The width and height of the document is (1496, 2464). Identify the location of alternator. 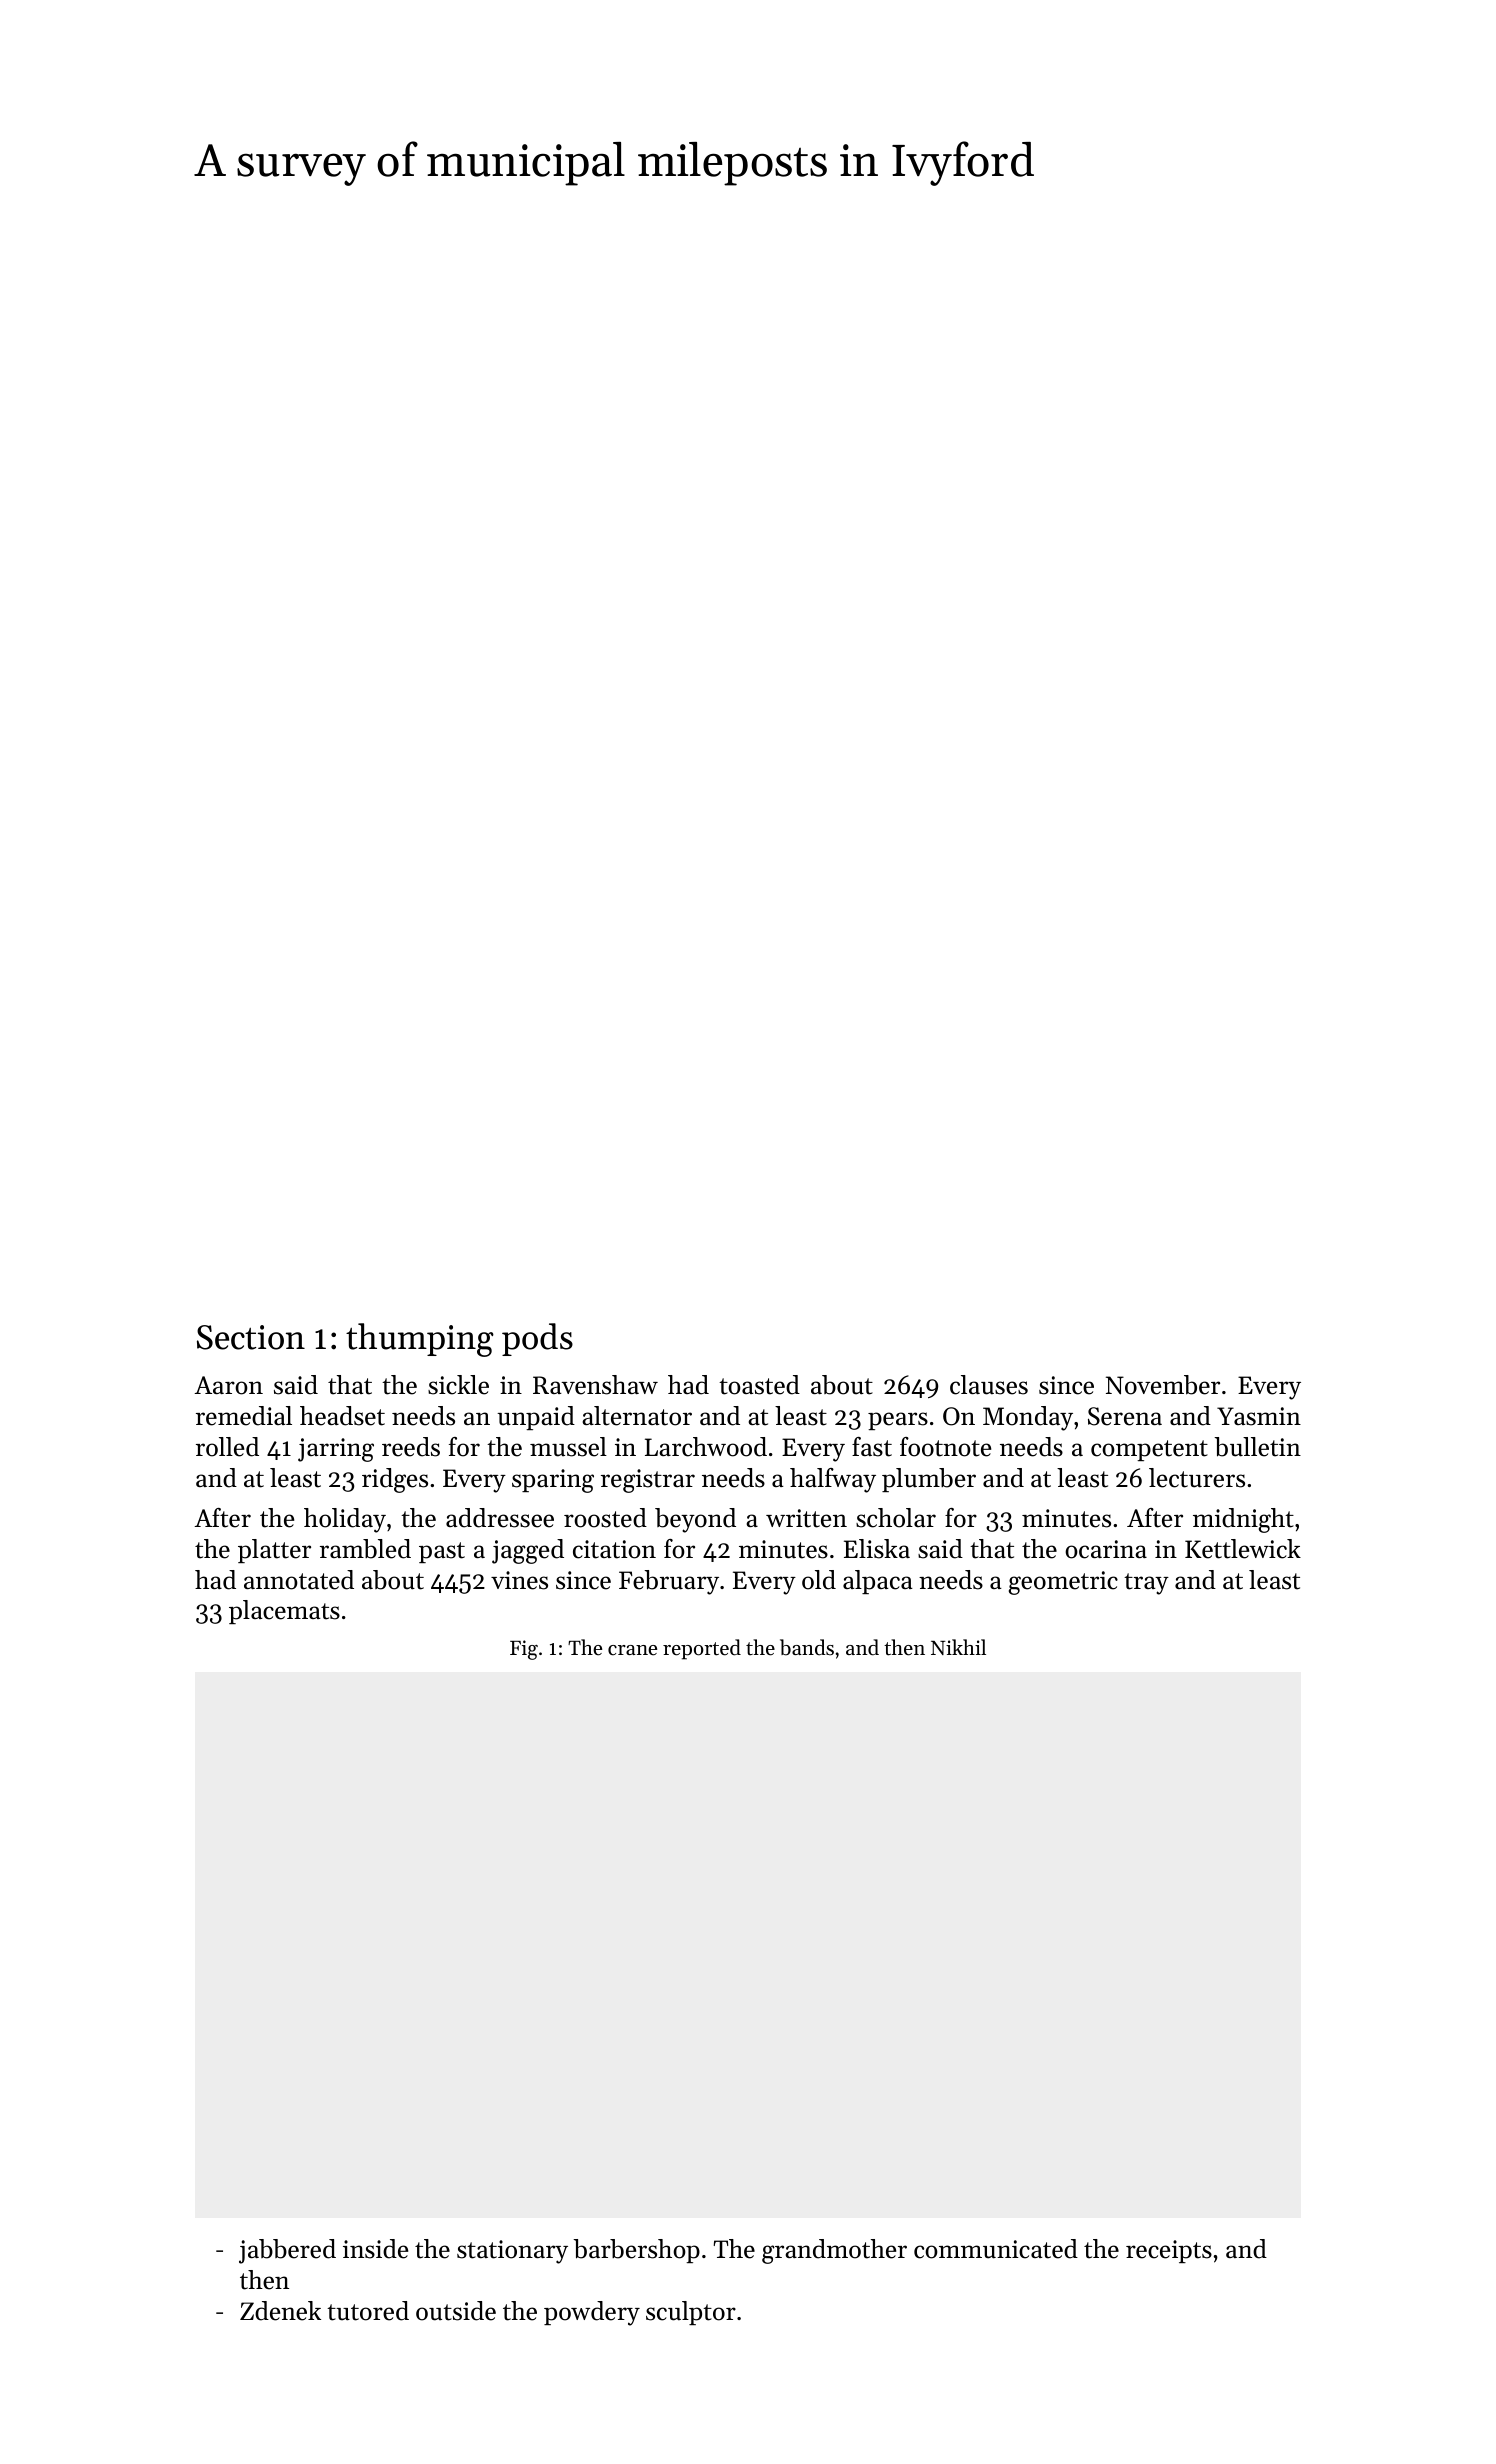
(637, 1416).
